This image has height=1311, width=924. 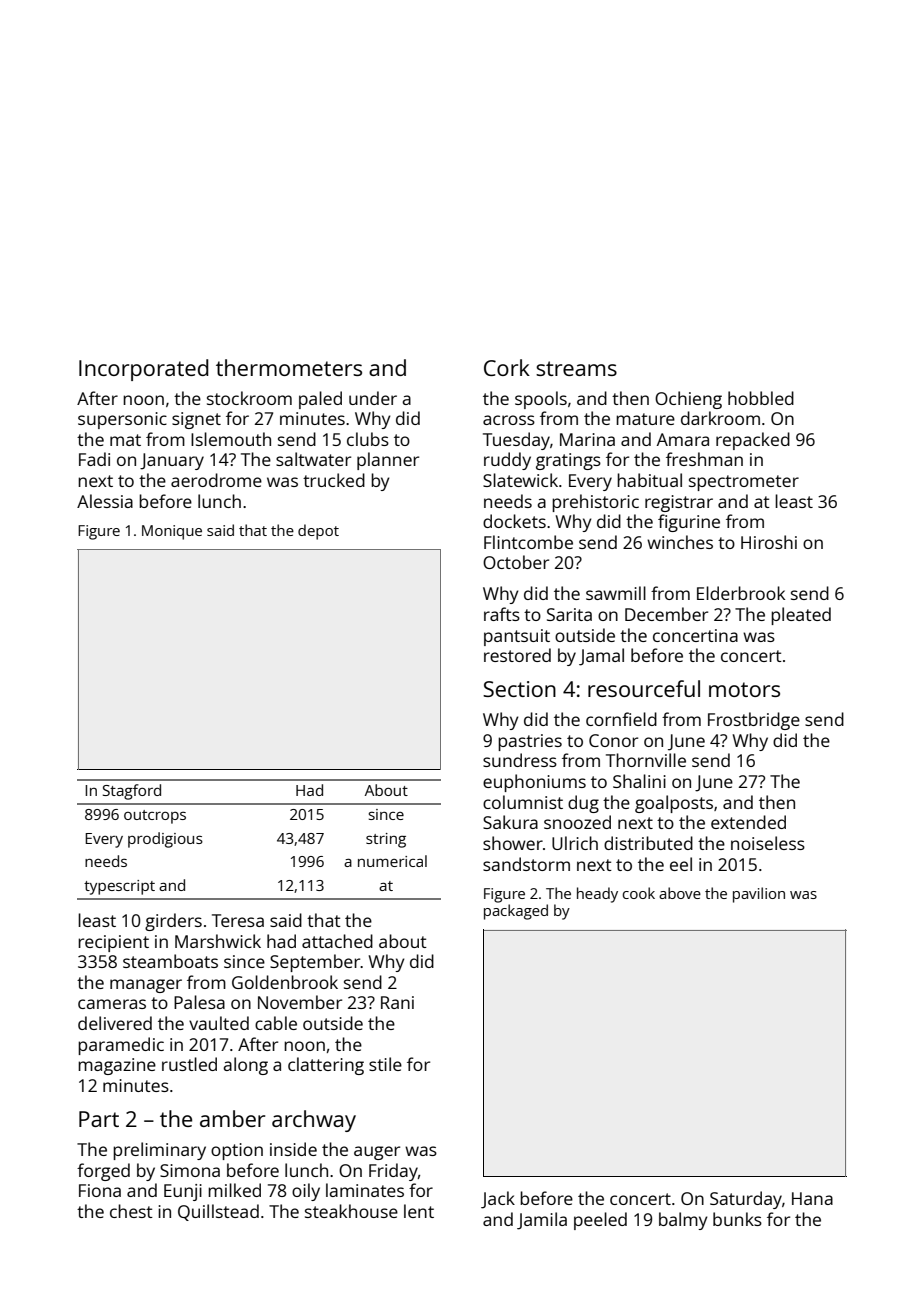 What do you see at coordinates (289, 367) in the image?
I see `thermometers` at bounding box center [289, 367].
